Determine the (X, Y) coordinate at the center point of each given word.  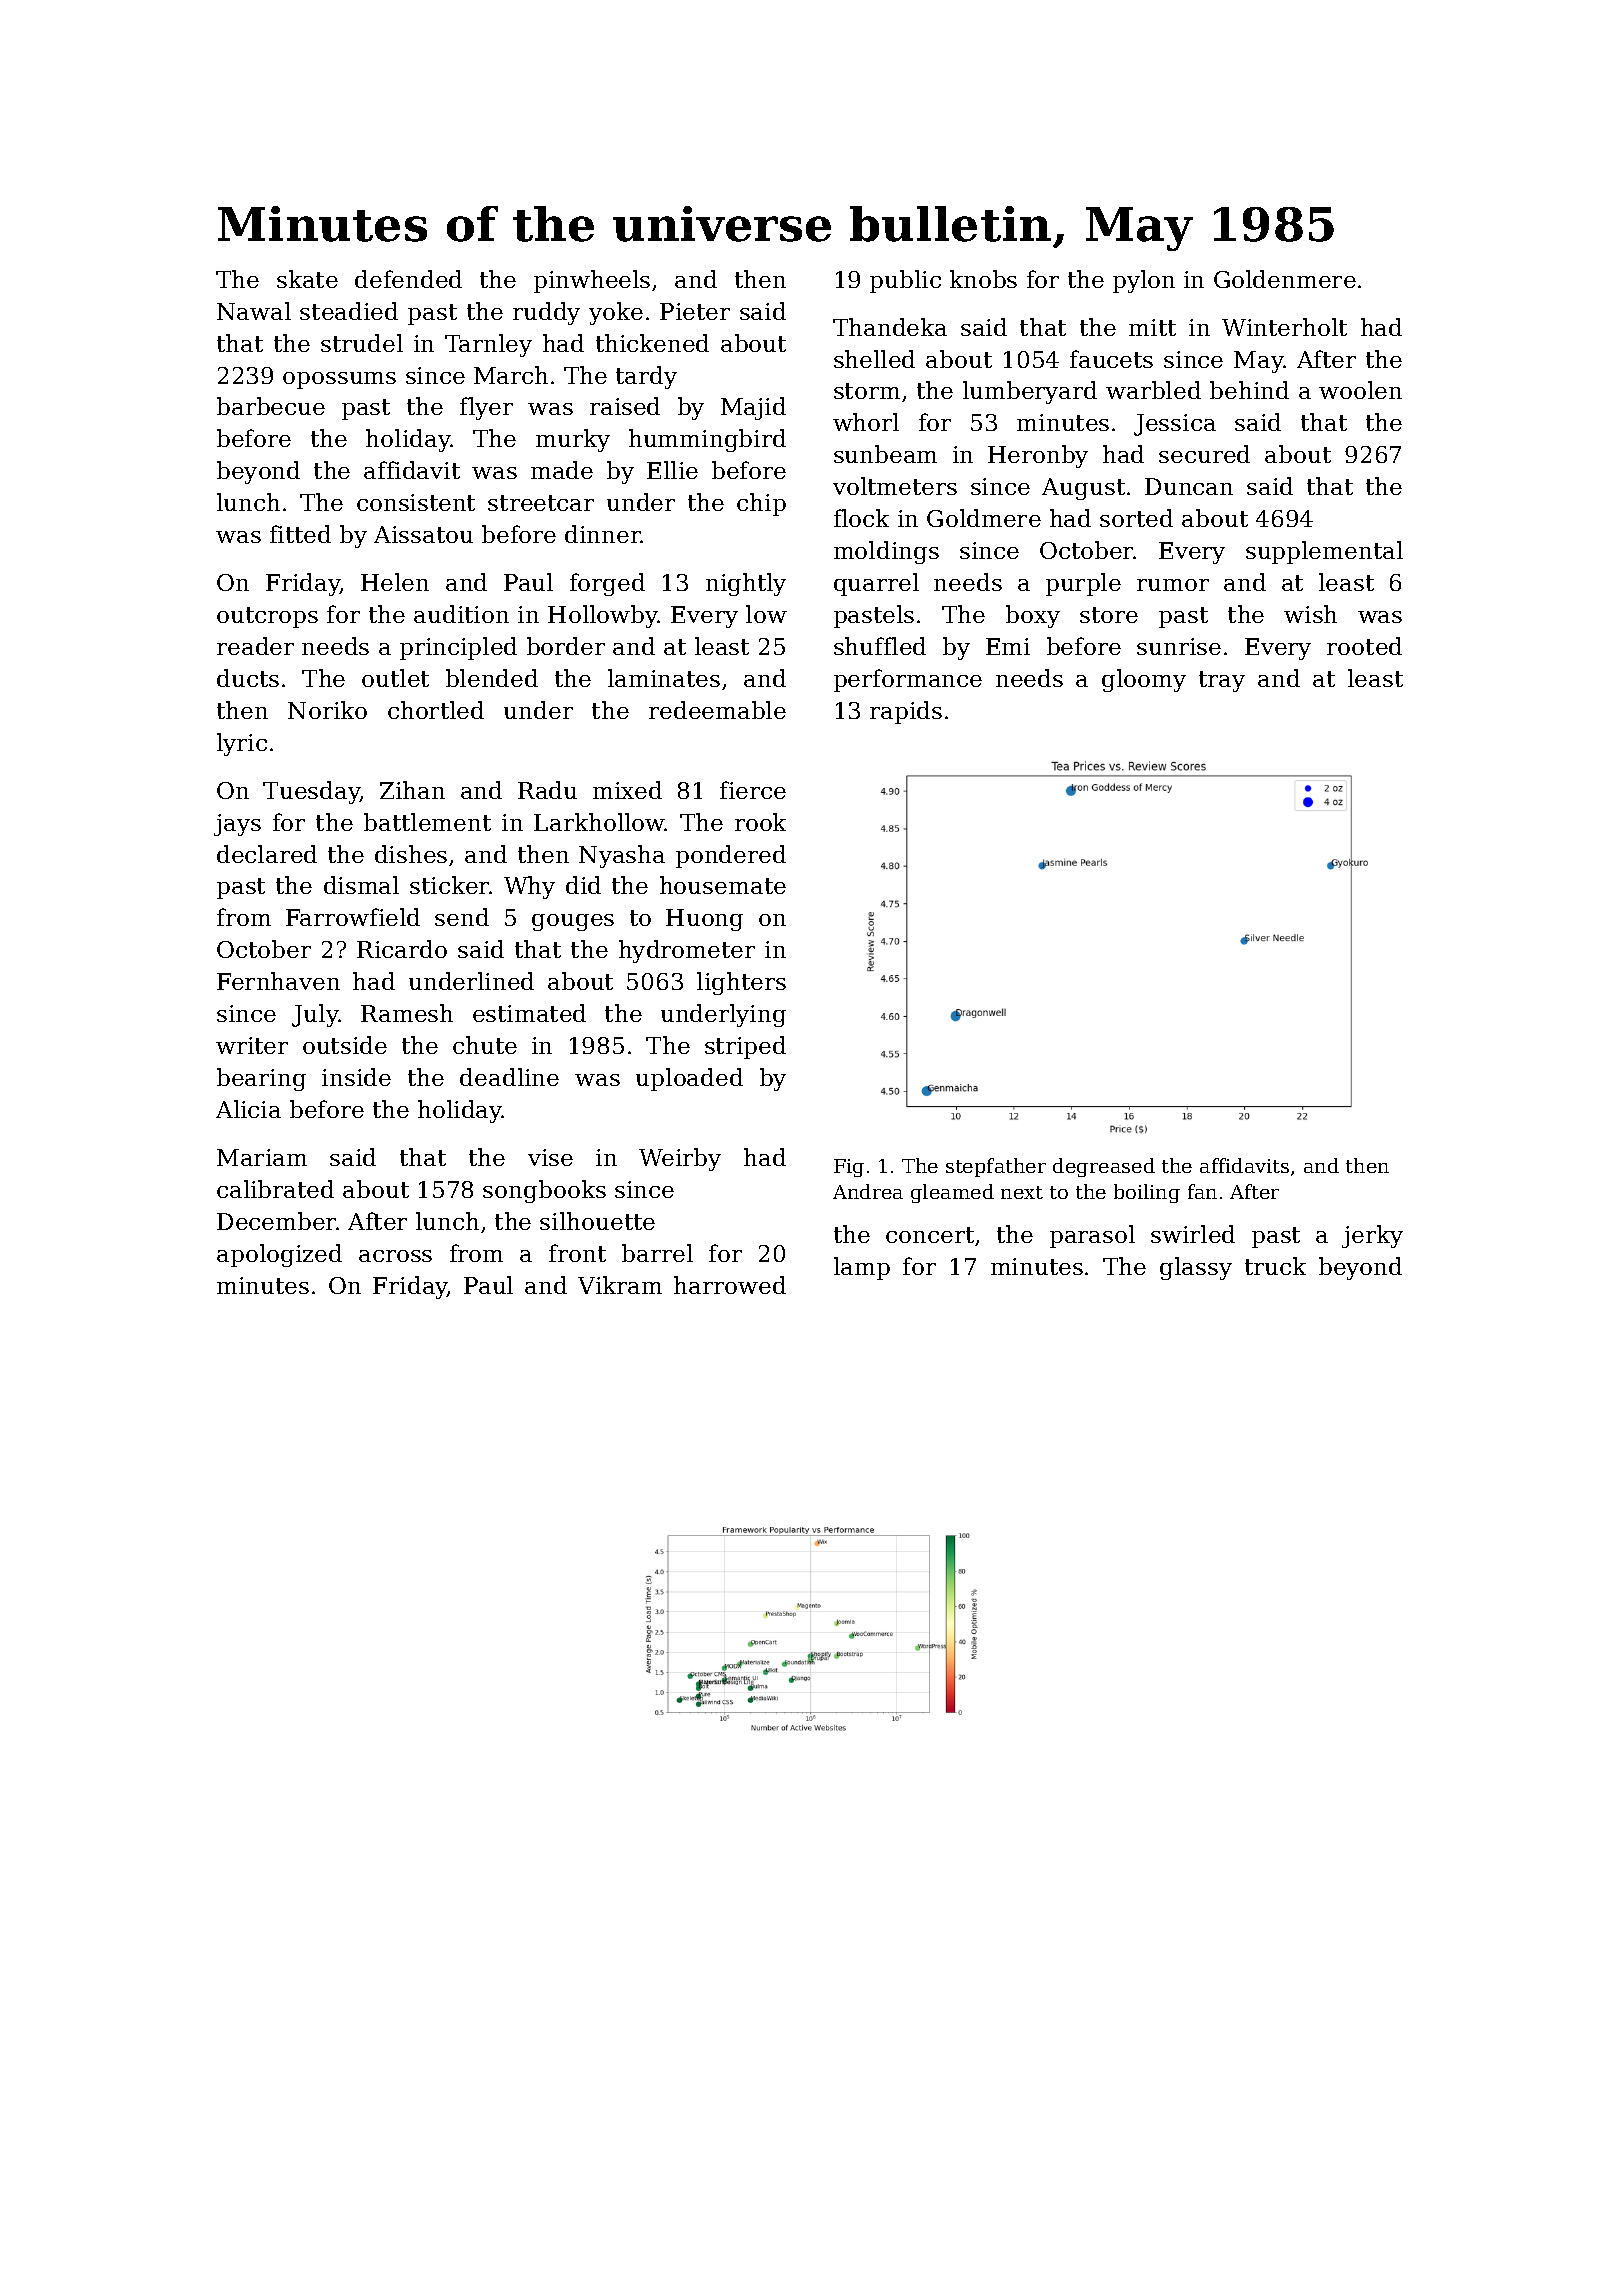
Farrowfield (353, 917)
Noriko (327, 710)
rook (760, 822)
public (905, 281)
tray (1222, 681)
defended (408, 279)
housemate (723, 885)
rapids (906, 712)
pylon (1144, 281)
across (395, 1256)
